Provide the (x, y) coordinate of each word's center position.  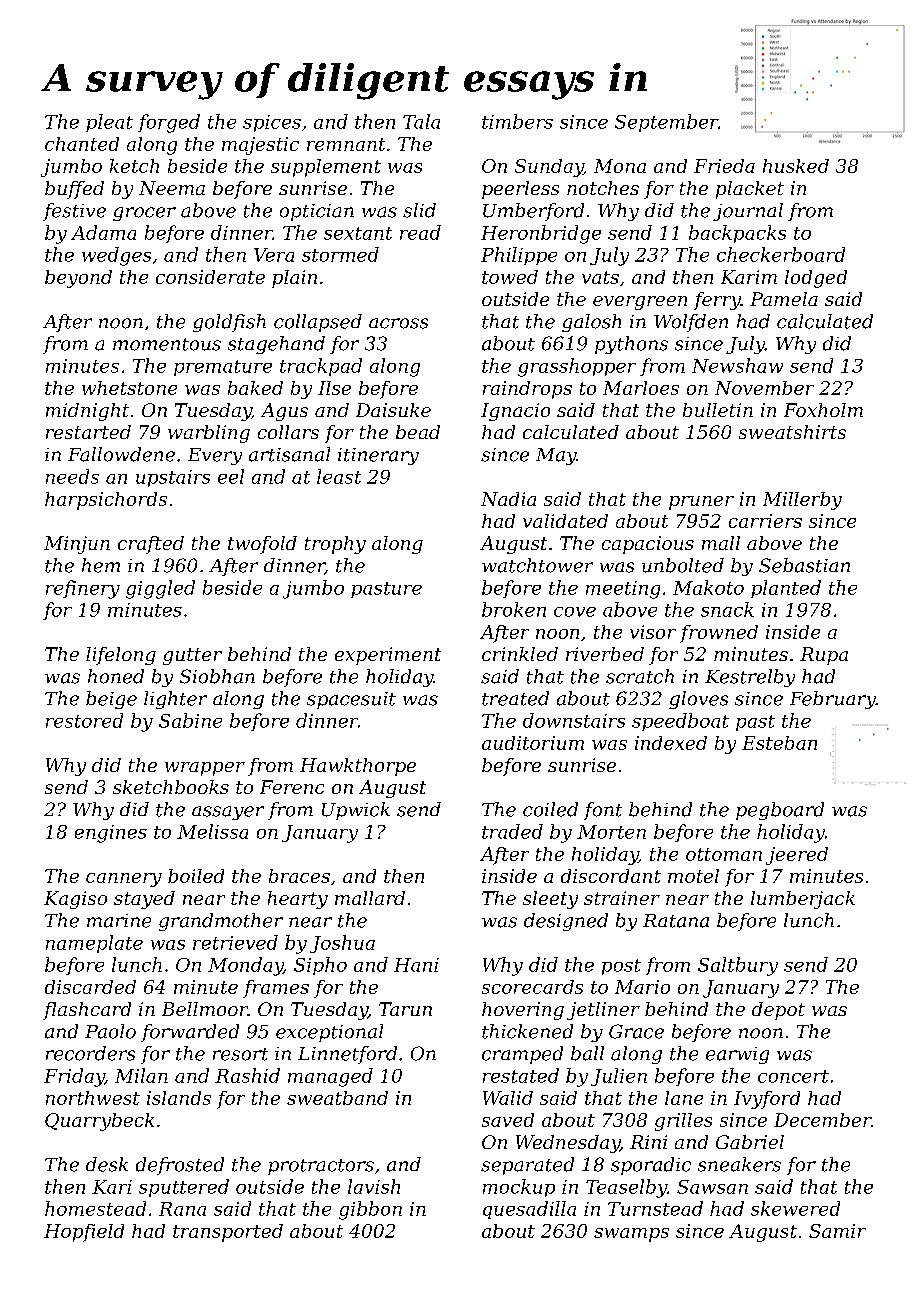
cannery (124, 880)
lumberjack (803, 900)
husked (796, 166)
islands (179, 1098)
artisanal (289, 454)
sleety (550, 900)
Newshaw (737, 365)
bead (418, 432)
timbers (517, 121)
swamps (631, 1235)
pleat (109, 123)
